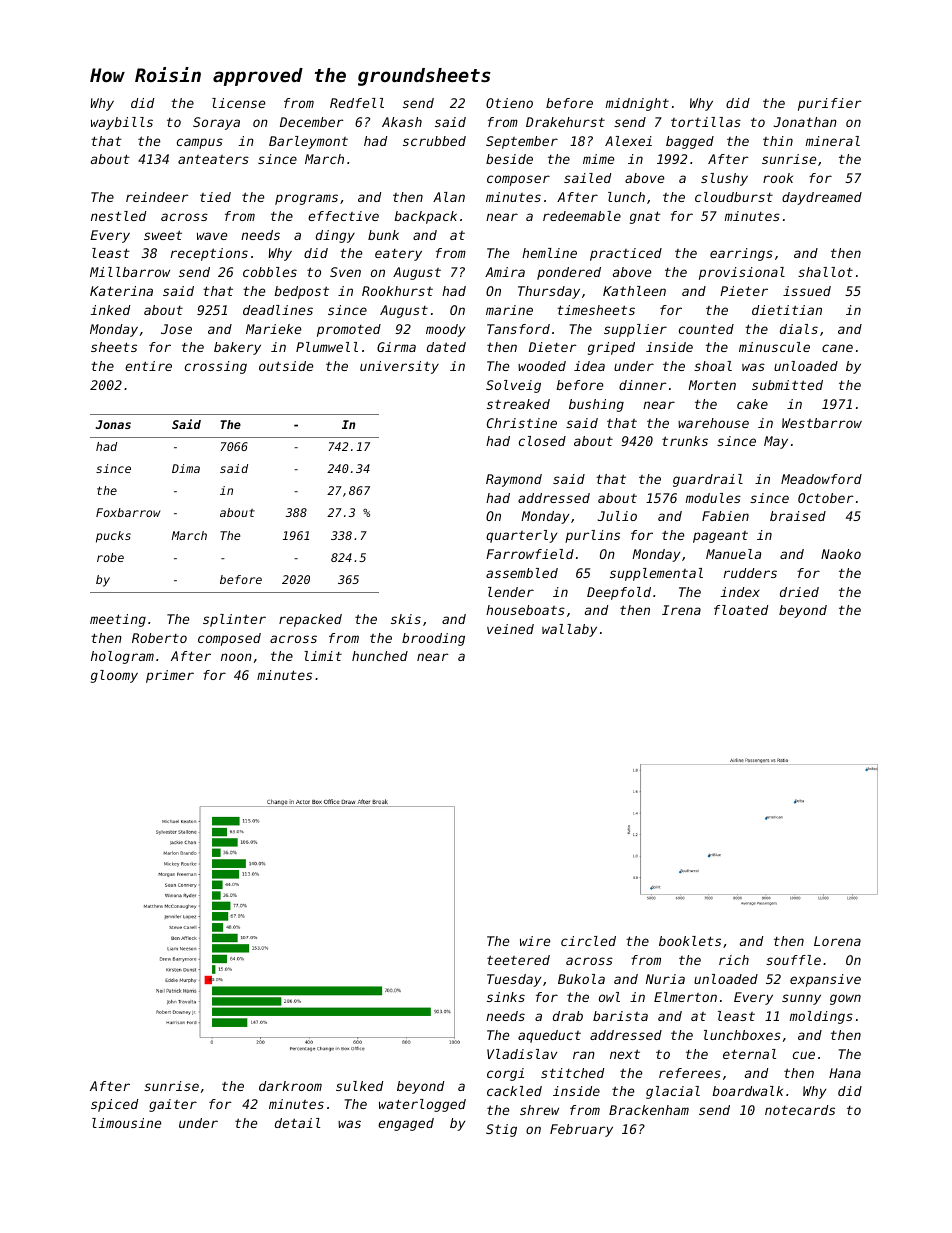  I want to click on redeemable, so click(582, 216).
